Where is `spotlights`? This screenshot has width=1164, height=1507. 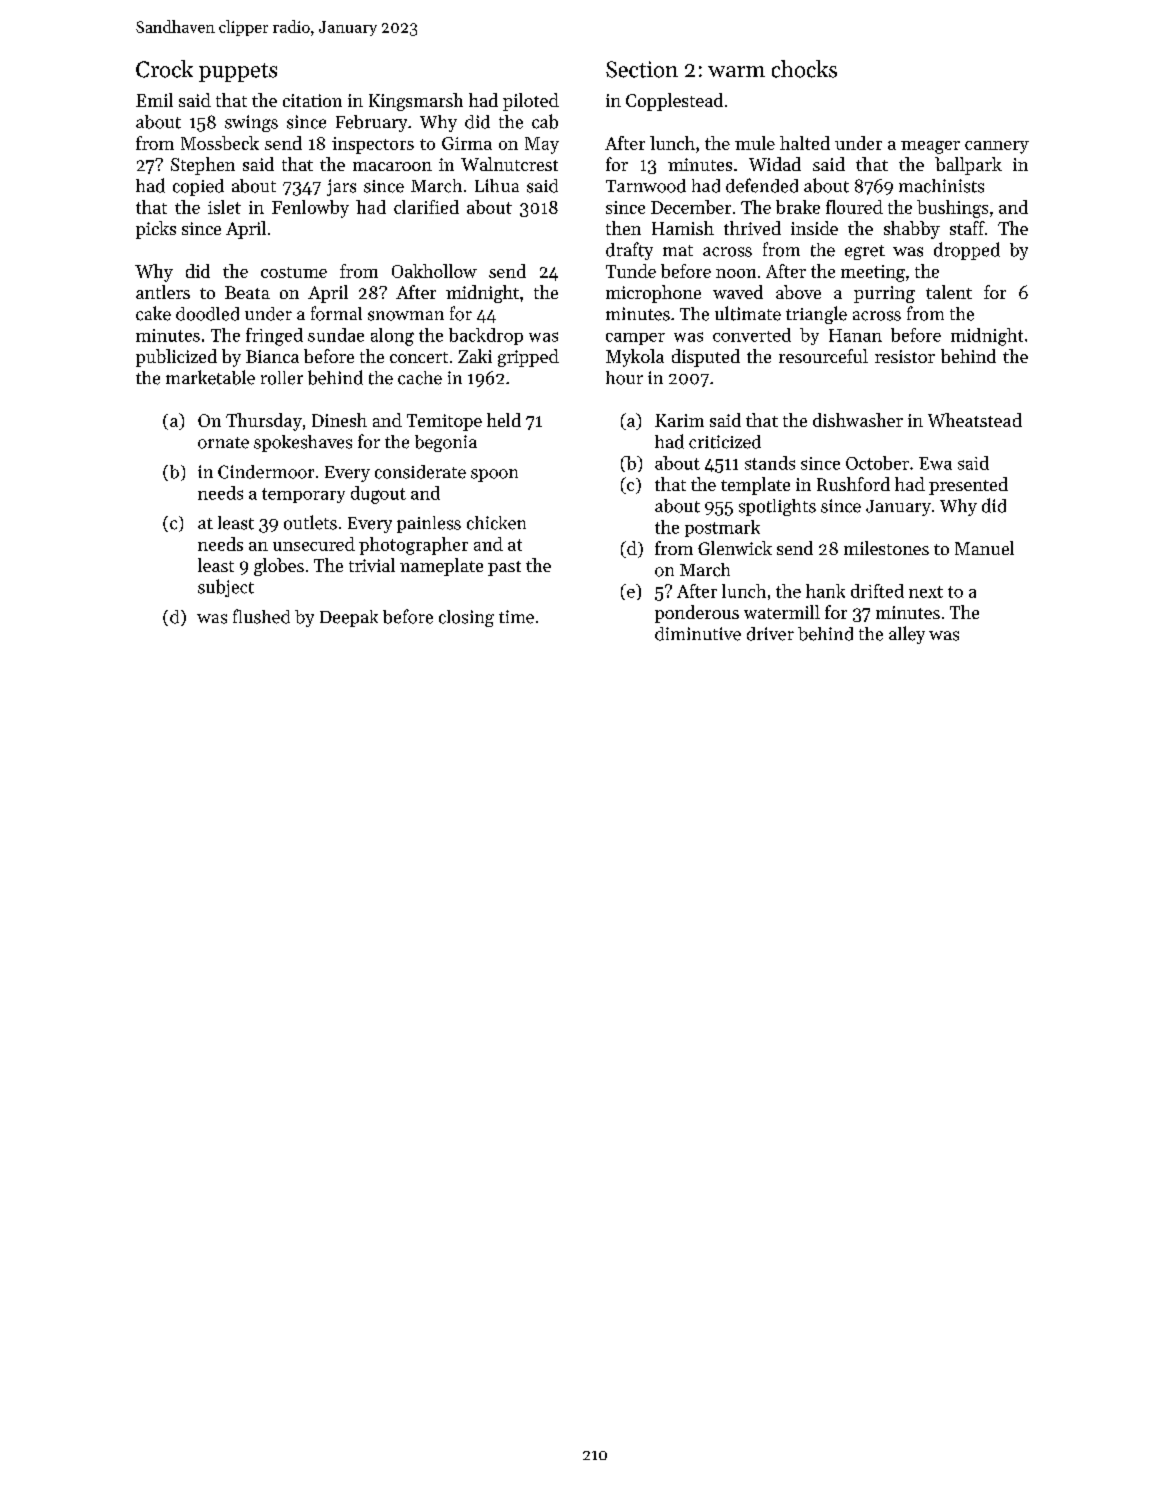
spotlights is located at coordinates (777, 507).
